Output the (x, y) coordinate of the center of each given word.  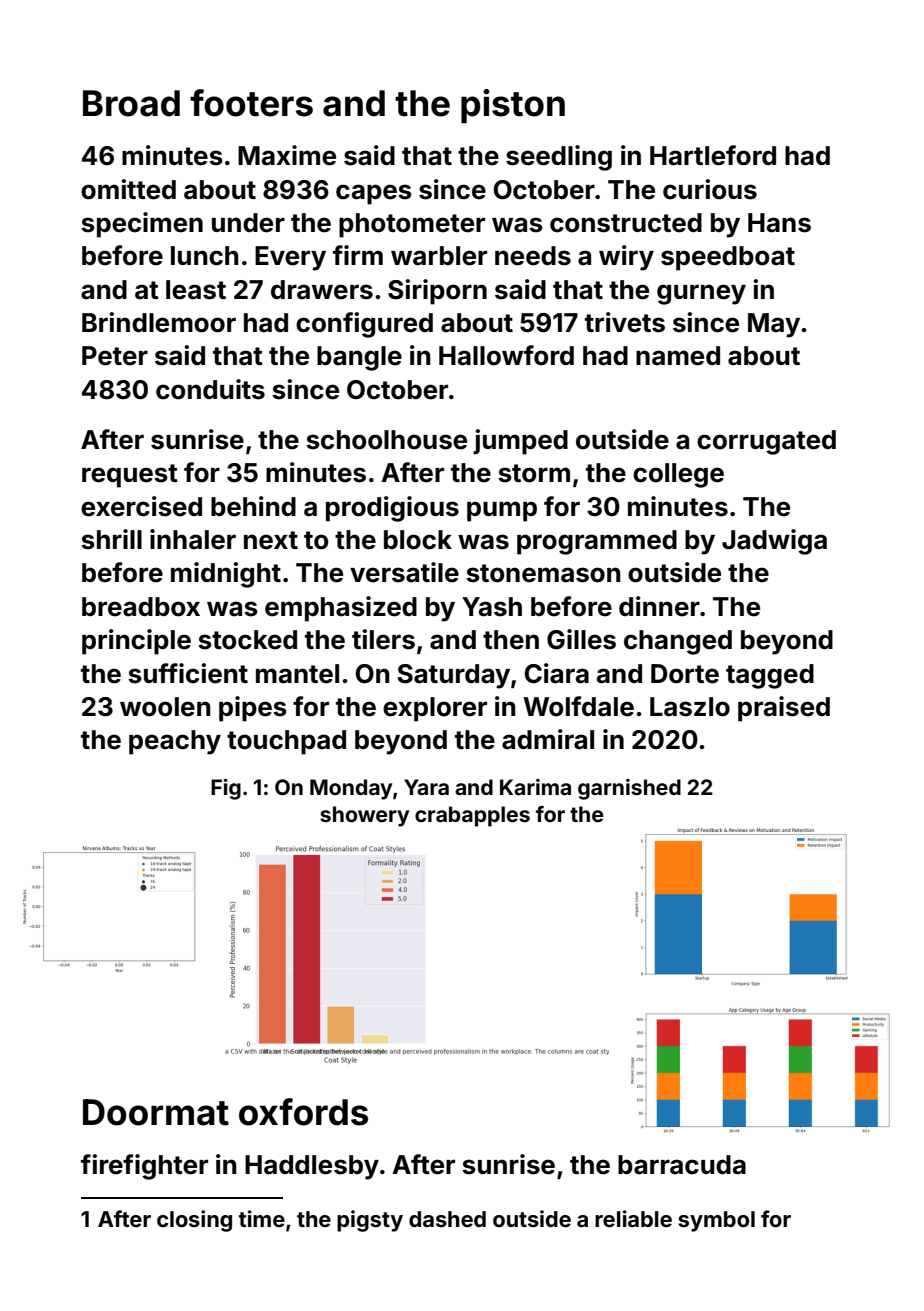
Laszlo (690, 707)
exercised (141, 506)
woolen (165, 707)
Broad (131, 103)
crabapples (472, 816)
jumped (520, 442)
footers (251, 103)
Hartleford (713, 155)
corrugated (766, 442)
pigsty (370, 1221)
